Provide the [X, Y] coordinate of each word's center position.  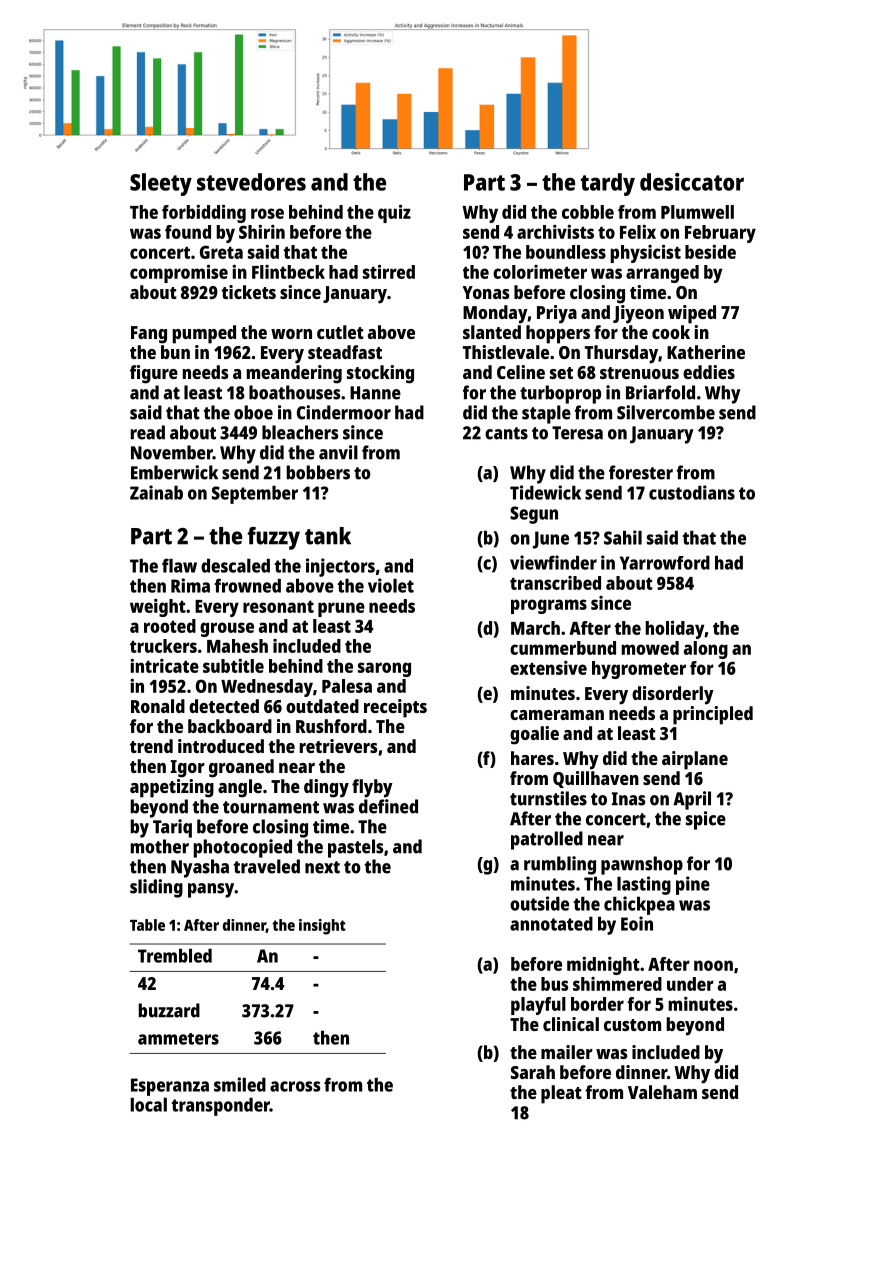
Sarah [533, 1072]
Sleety [161, 184]
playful [538, 1006]
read [148, 432]
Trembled [175, 956]
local [148, 1105]
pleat [561, 1094]
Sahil [623, 537]
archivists [555, 232]
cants [506, 433]
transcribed [555, 583]
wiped [692, 314]
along [706, 650]
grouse [227, 629]
